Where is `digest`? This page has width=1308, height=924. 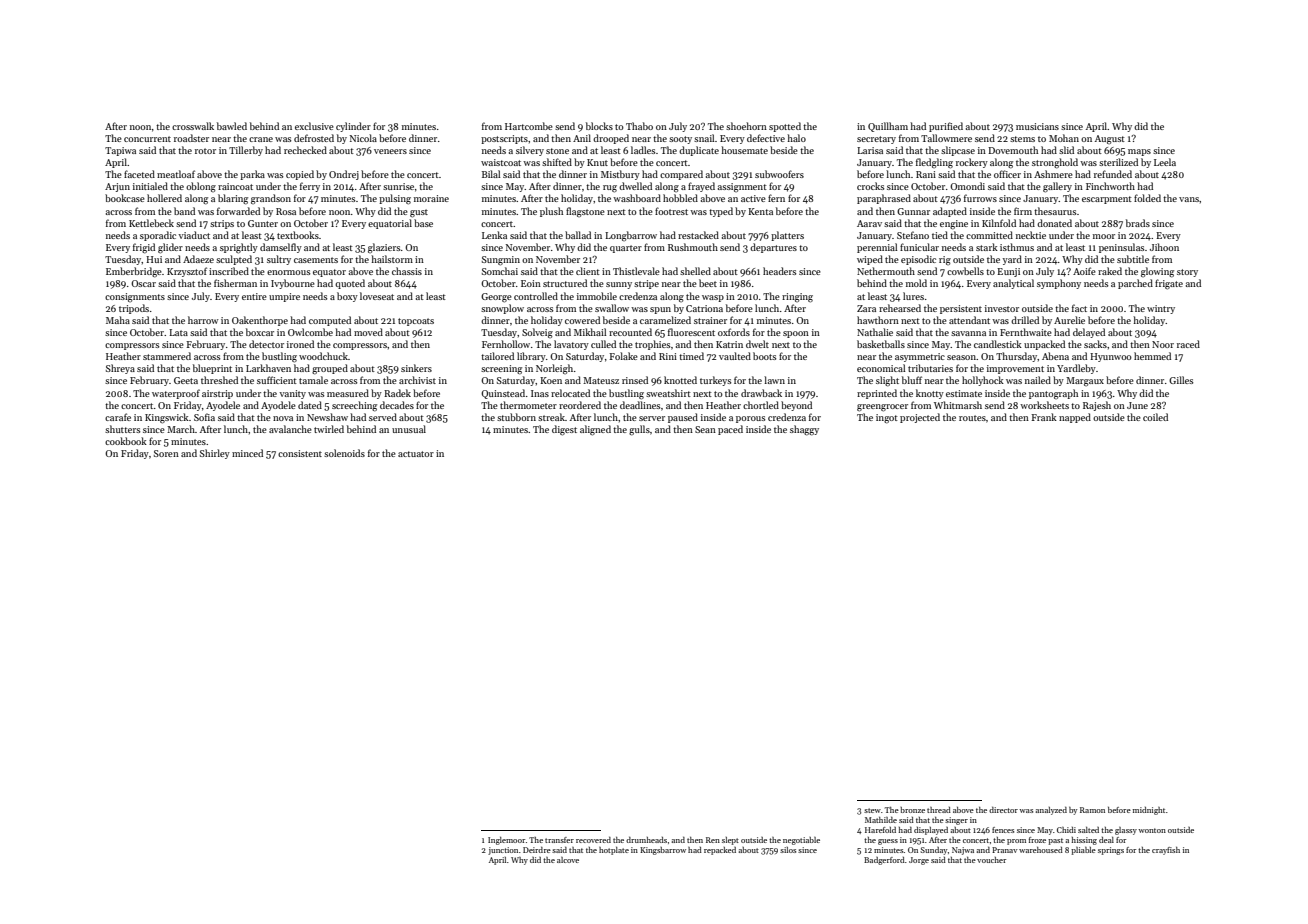 digest is located at coordinates (564, 430).
